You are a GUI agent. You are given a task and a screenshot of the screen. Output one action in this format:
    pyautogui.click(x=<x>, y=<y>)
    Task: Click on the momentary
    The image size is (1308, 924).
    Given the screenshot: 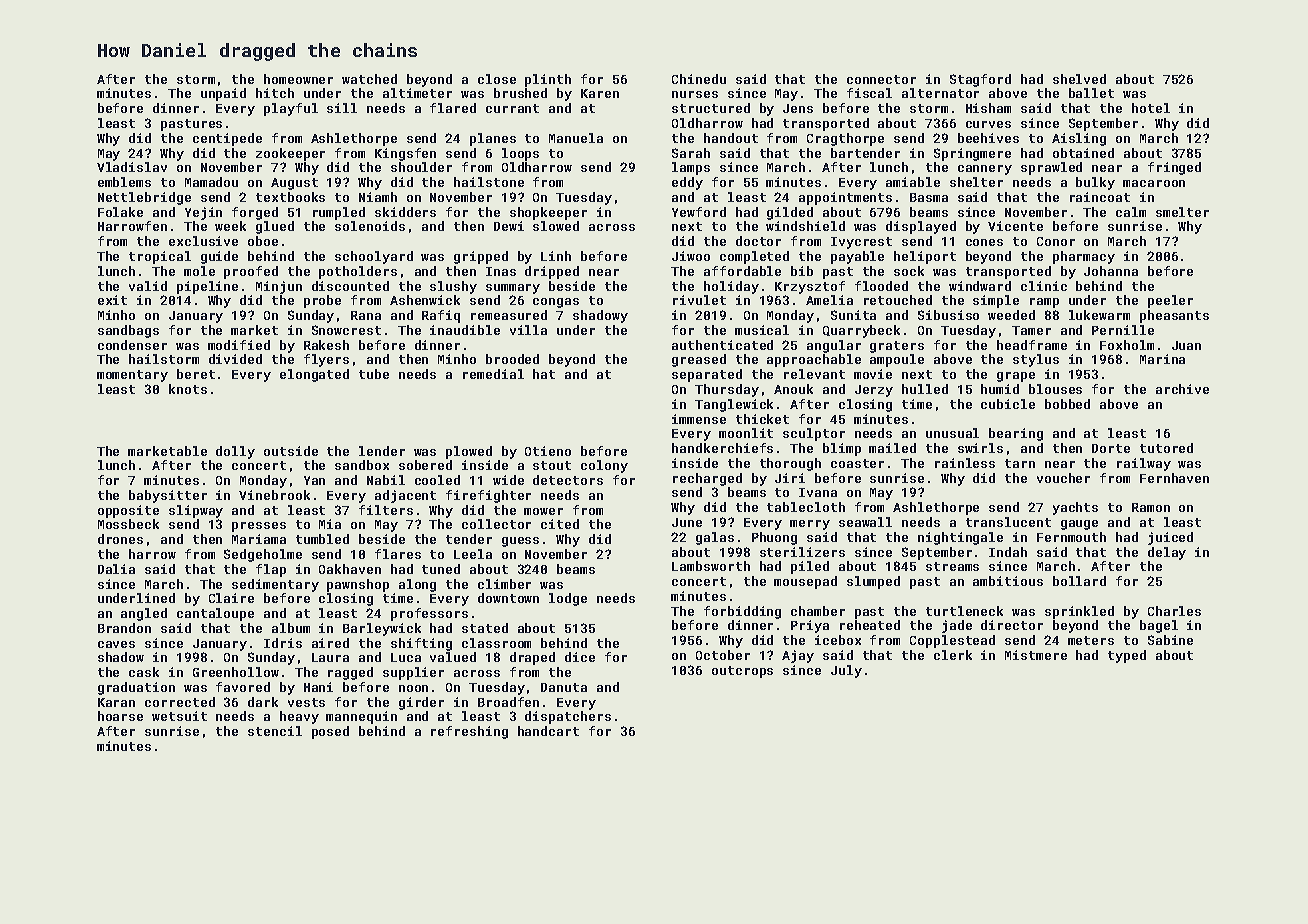 What is the action you would take?
    pyautogui.click(x=132, y=376)
